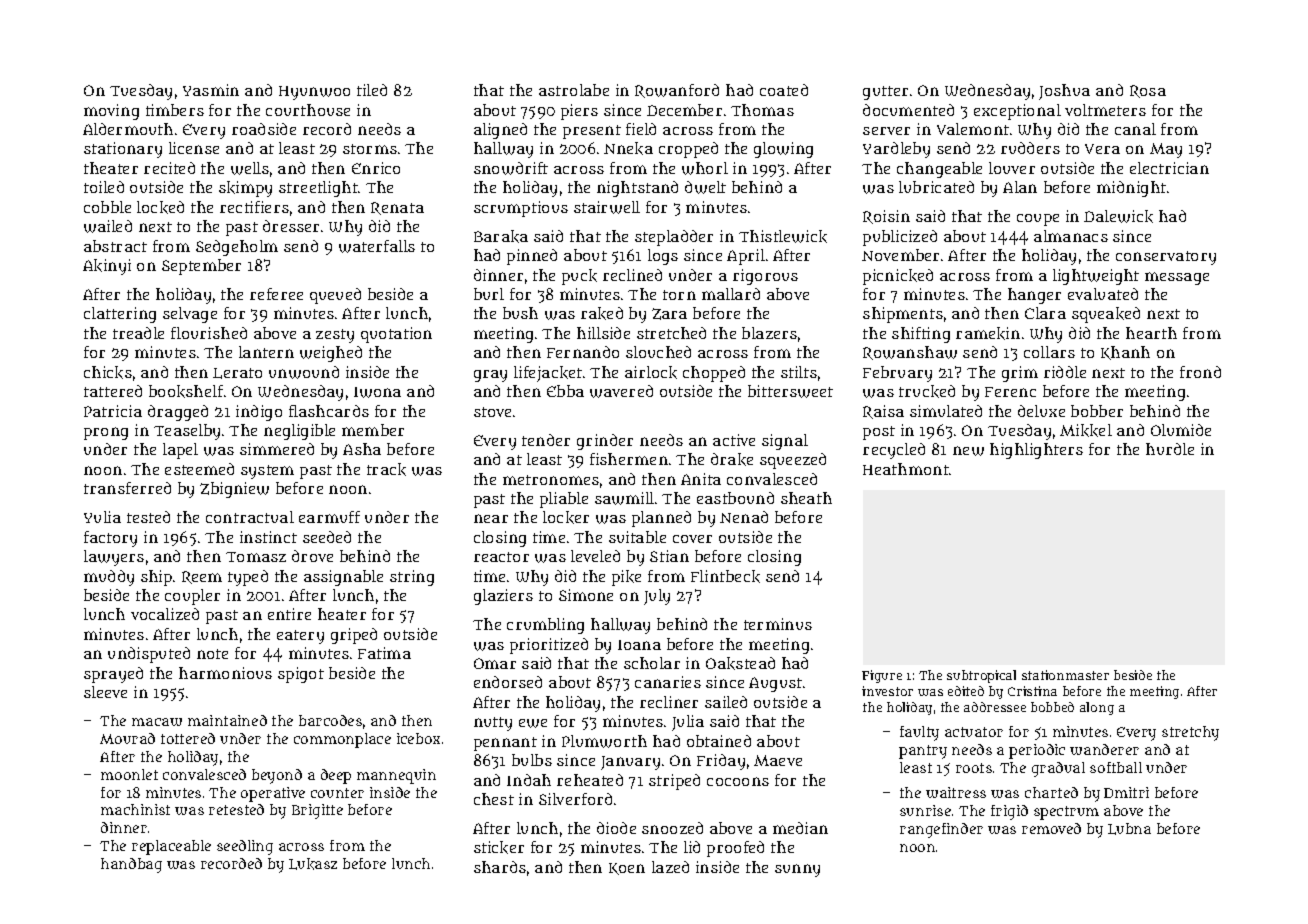 The height and width of the screenshot is (924, 1308). I want to click on handbag, so click(131, 865).
